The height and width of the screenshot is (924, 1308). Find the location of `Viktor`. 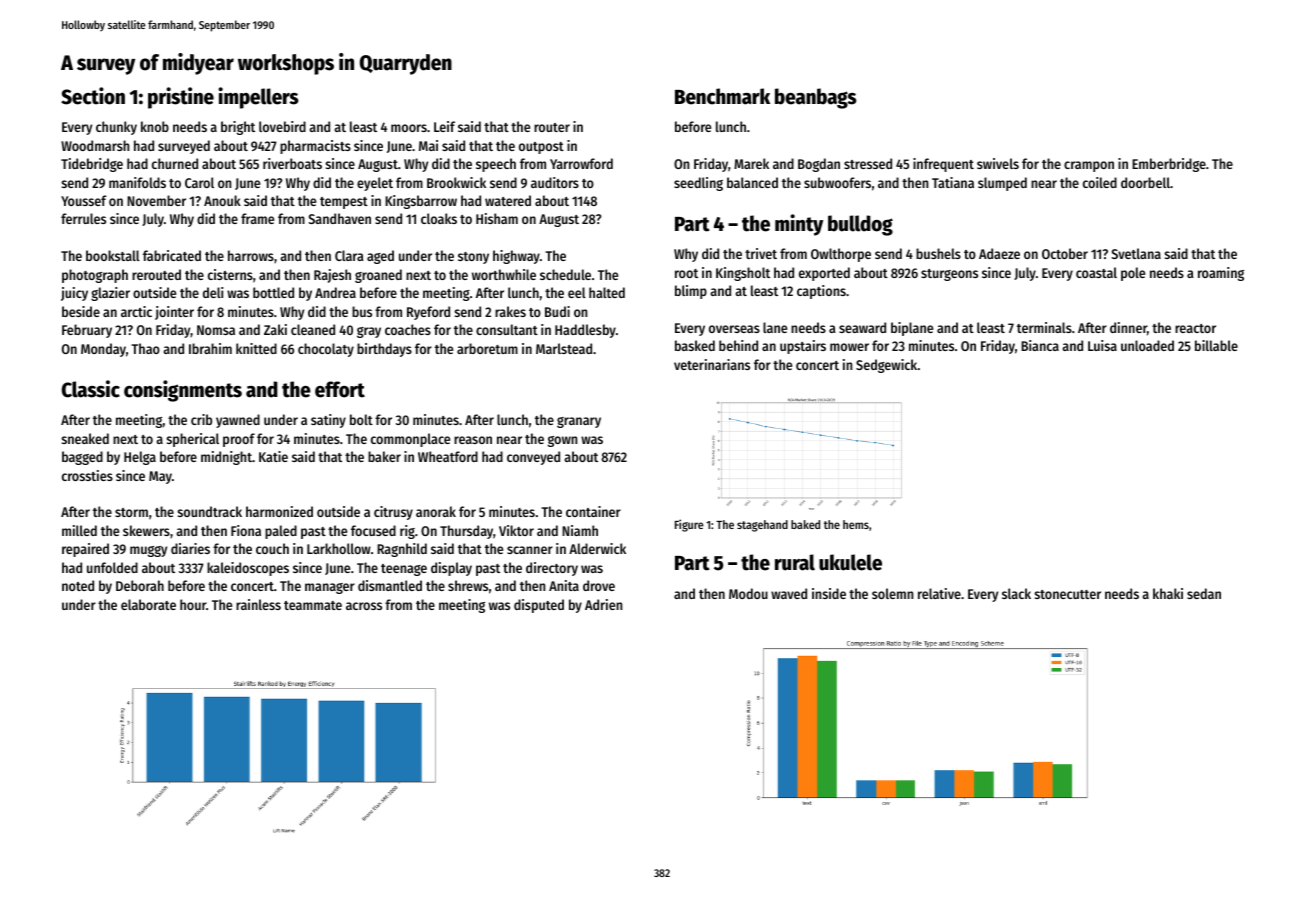

Viktor is located at coordinates (516, 530).
